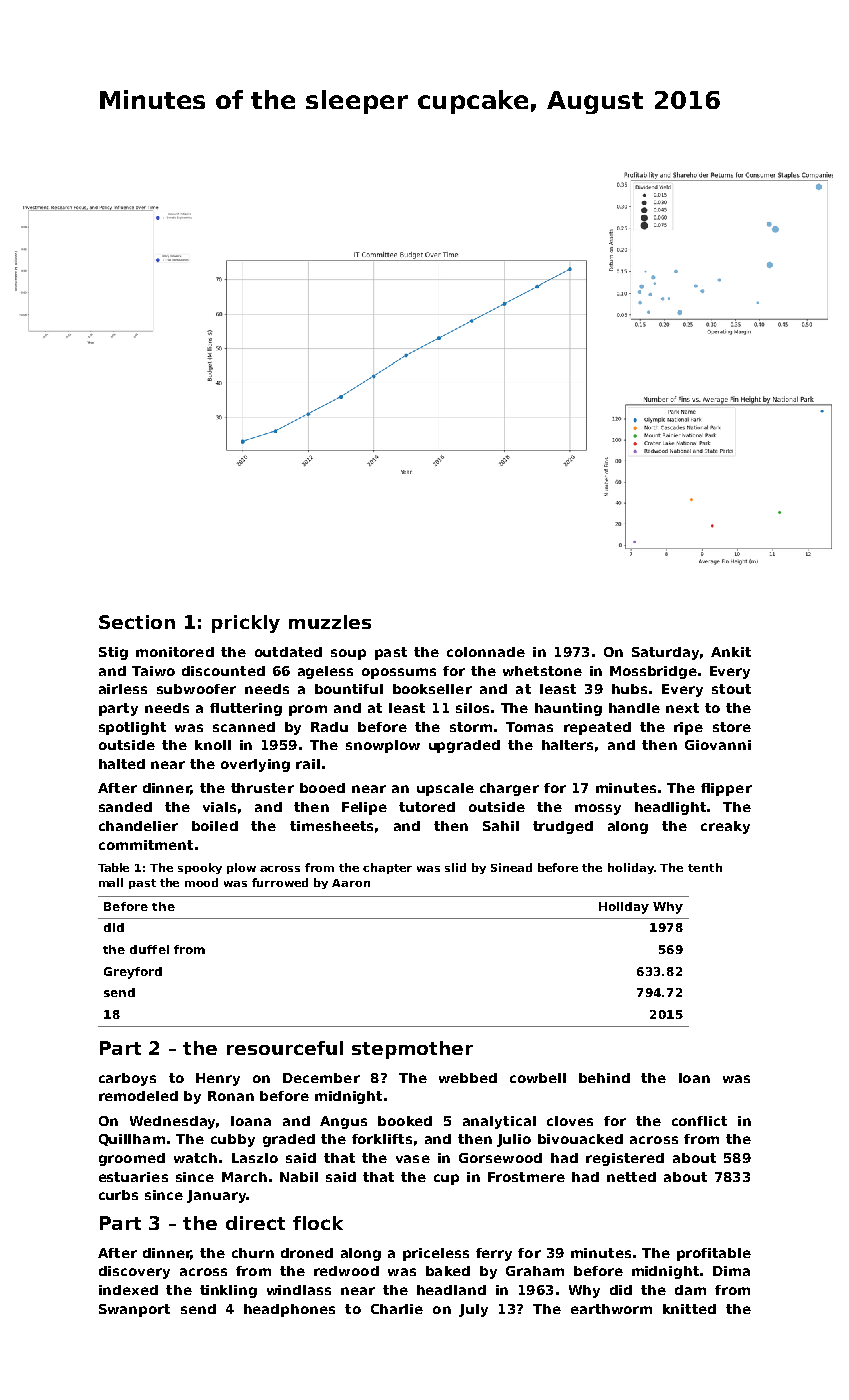 This document has width=849, height=1400. What do you see at coordinates (134, 1310) in the document?
I see `Swanport` at bounding box center [134, 1310].
